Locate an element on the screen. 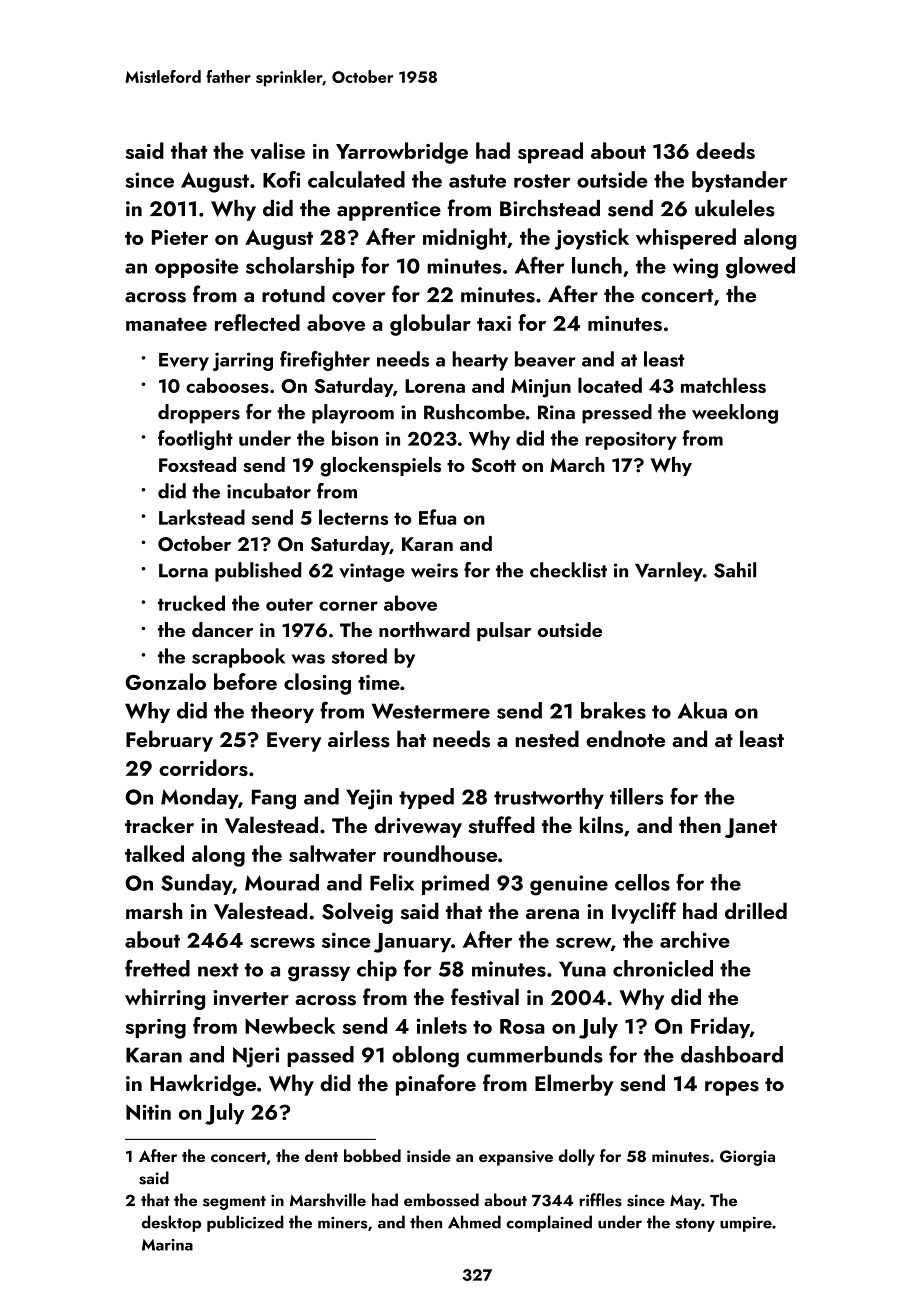  lecterns is located at coordinates (353, 517).
